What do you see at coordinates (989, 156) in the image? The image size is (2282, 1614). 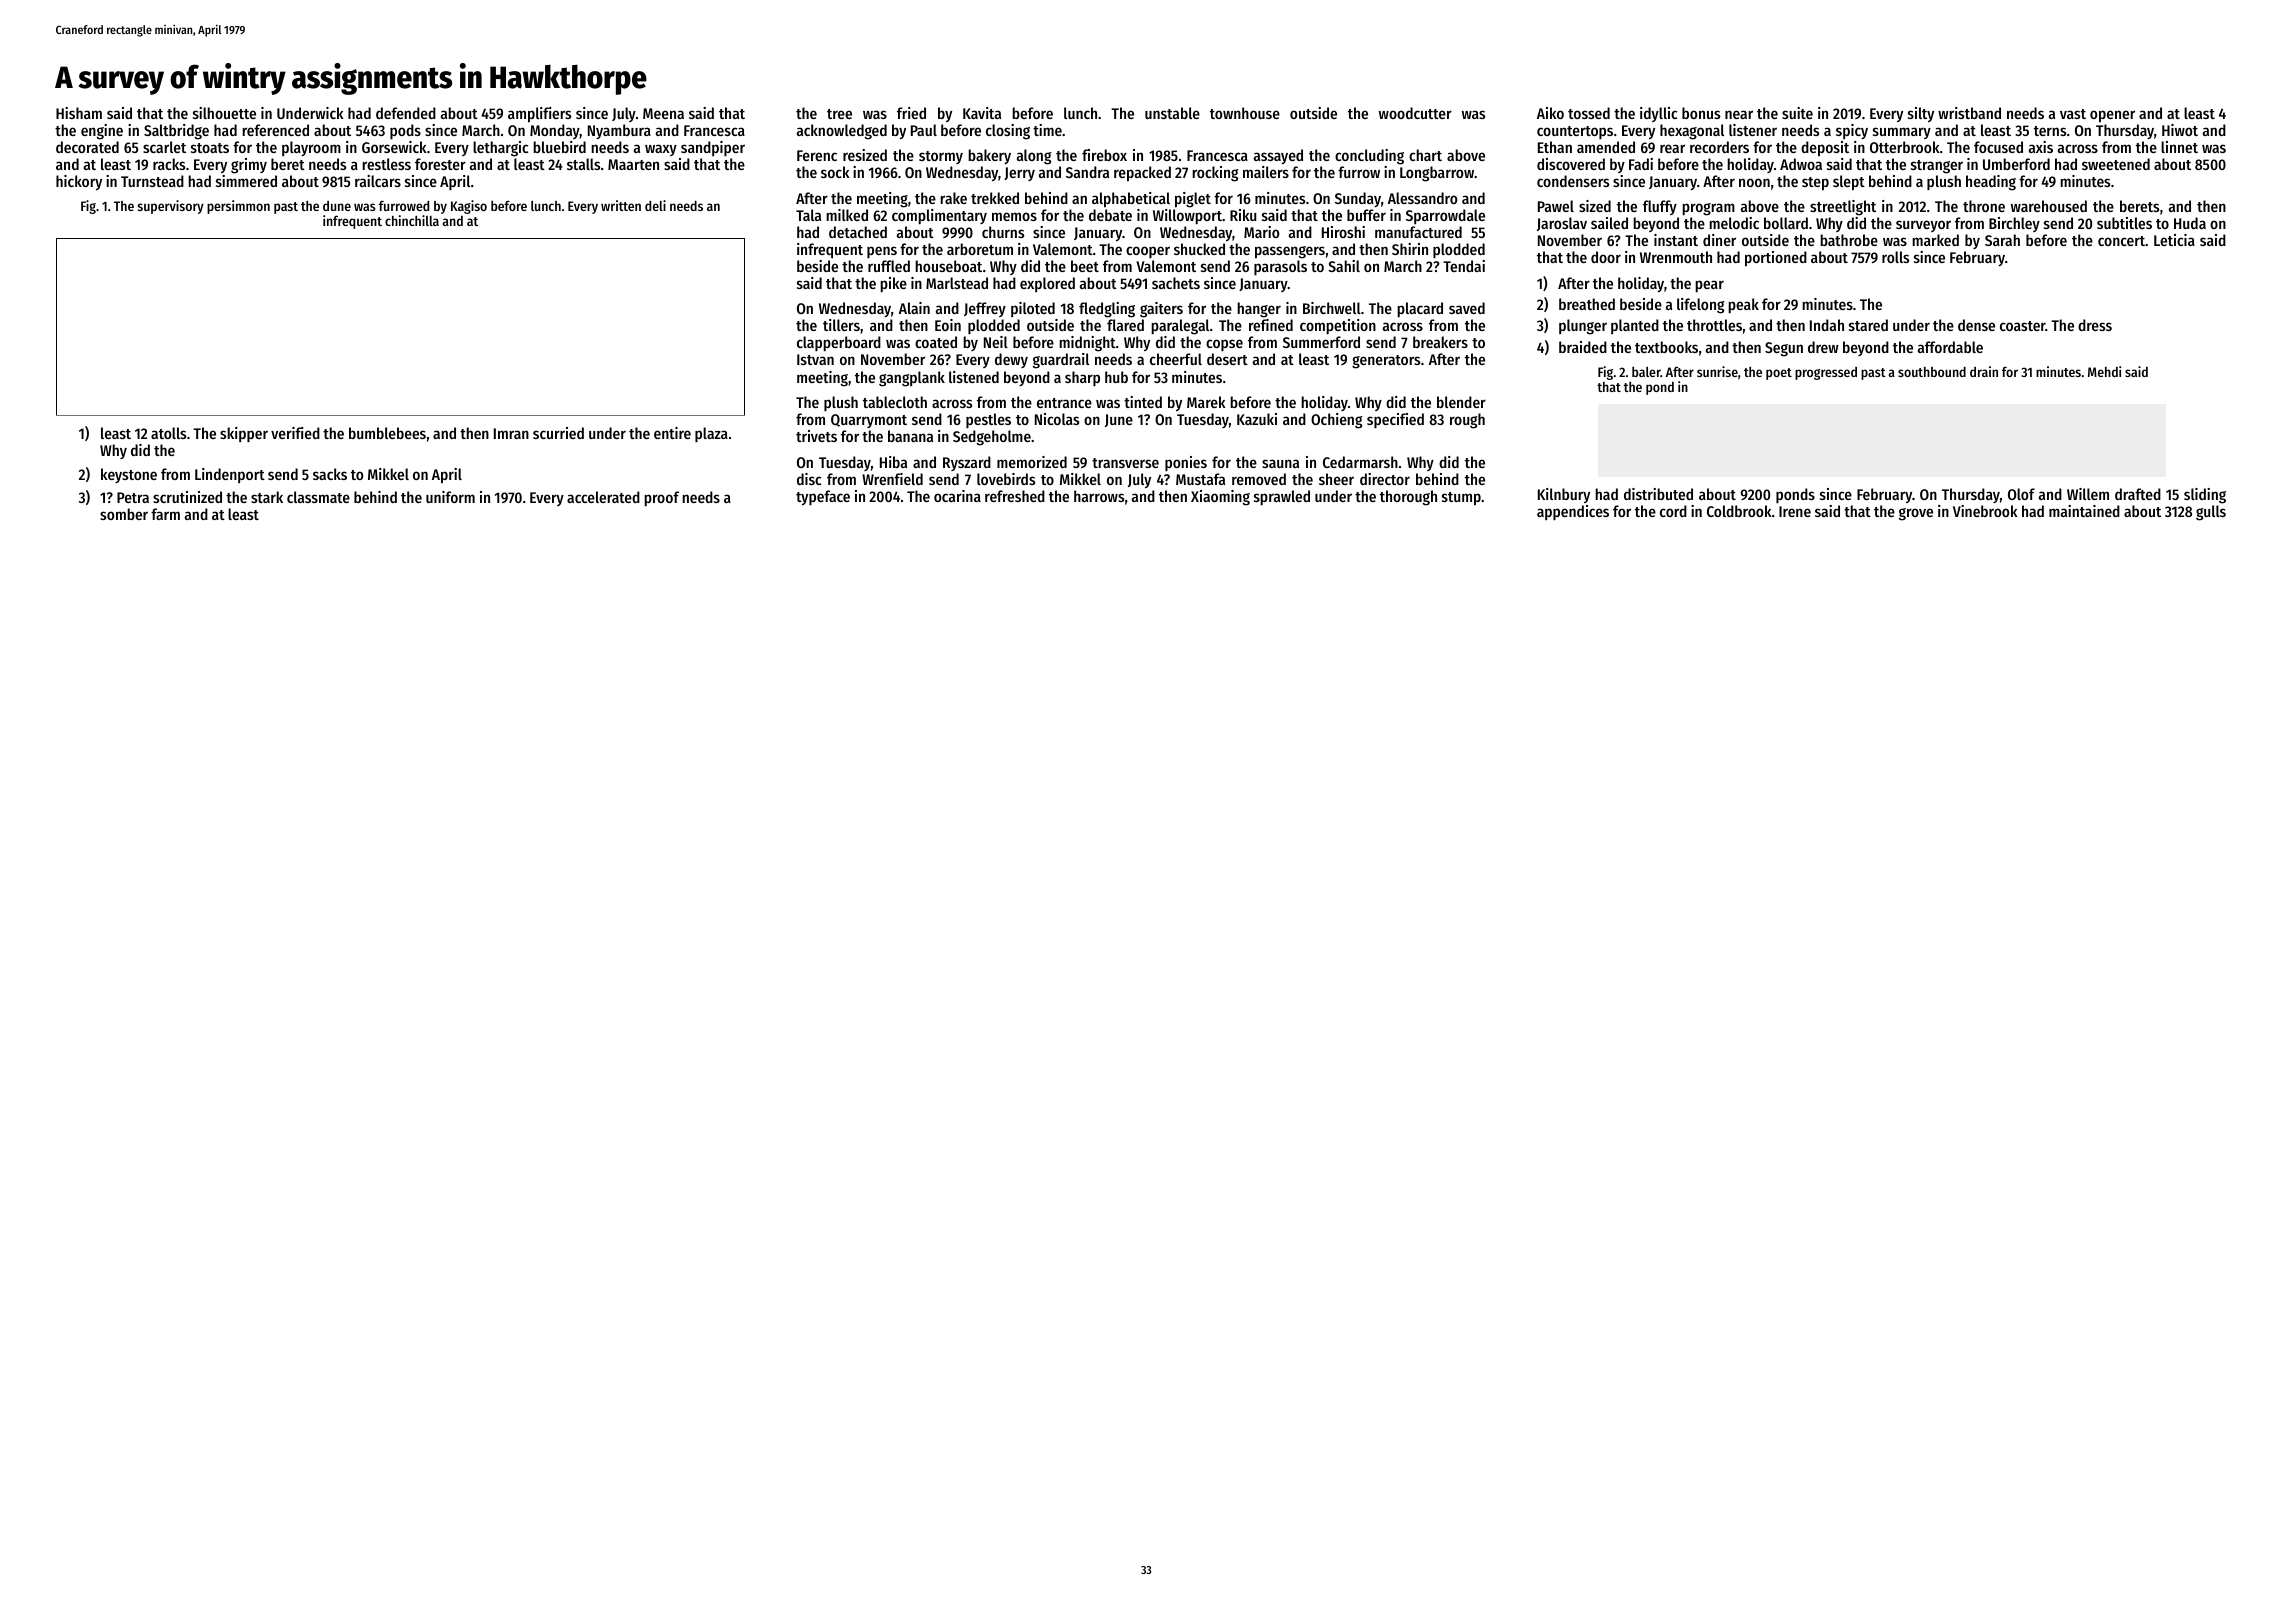 I see `bakery` at bounding box center [989, 156].
